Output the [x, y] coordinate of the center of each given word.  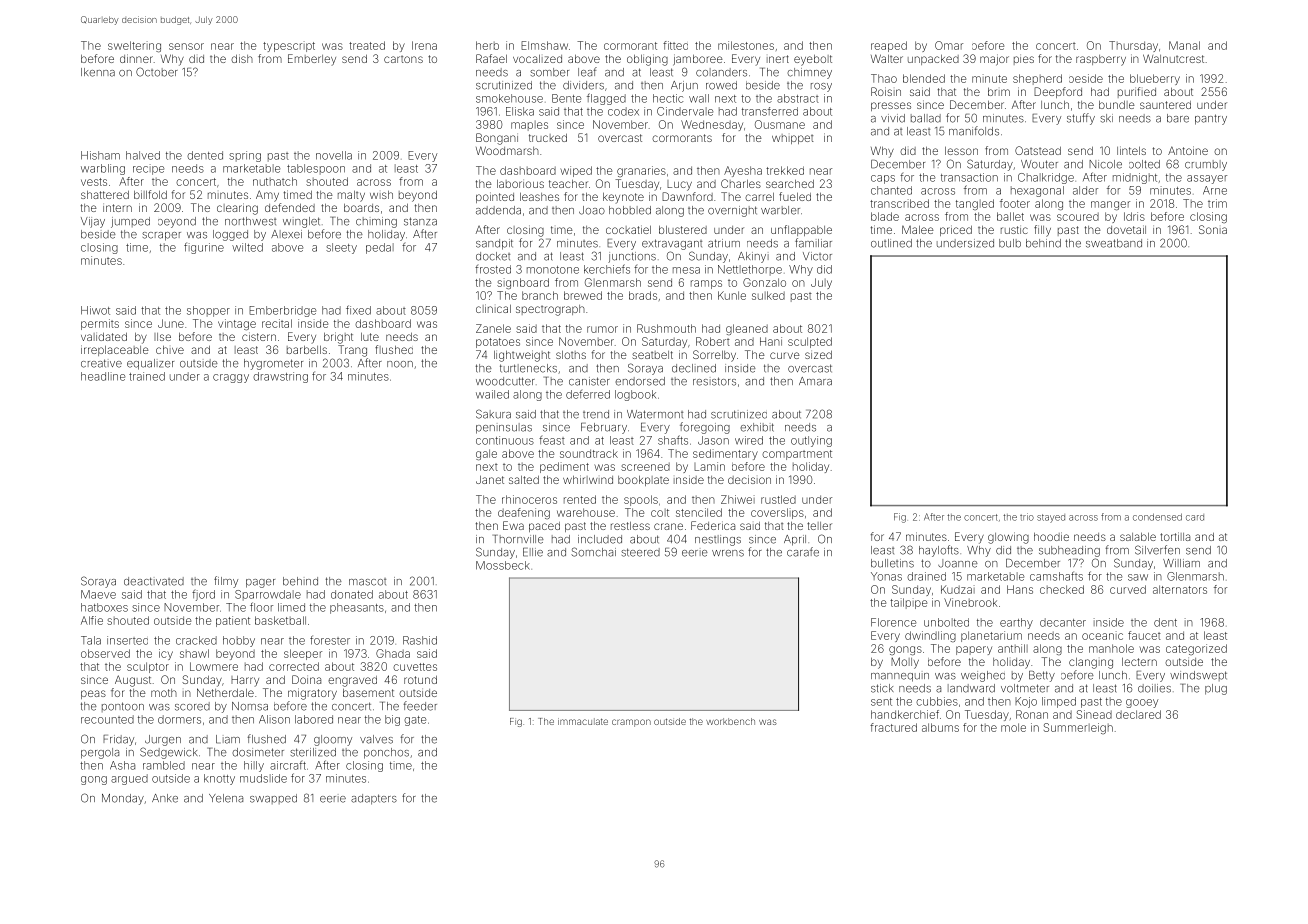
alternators [1180, 589]
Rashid [420, 640]
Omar [949, 45]
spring [245, 156]
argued [129, 779]
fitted [675, 45]
